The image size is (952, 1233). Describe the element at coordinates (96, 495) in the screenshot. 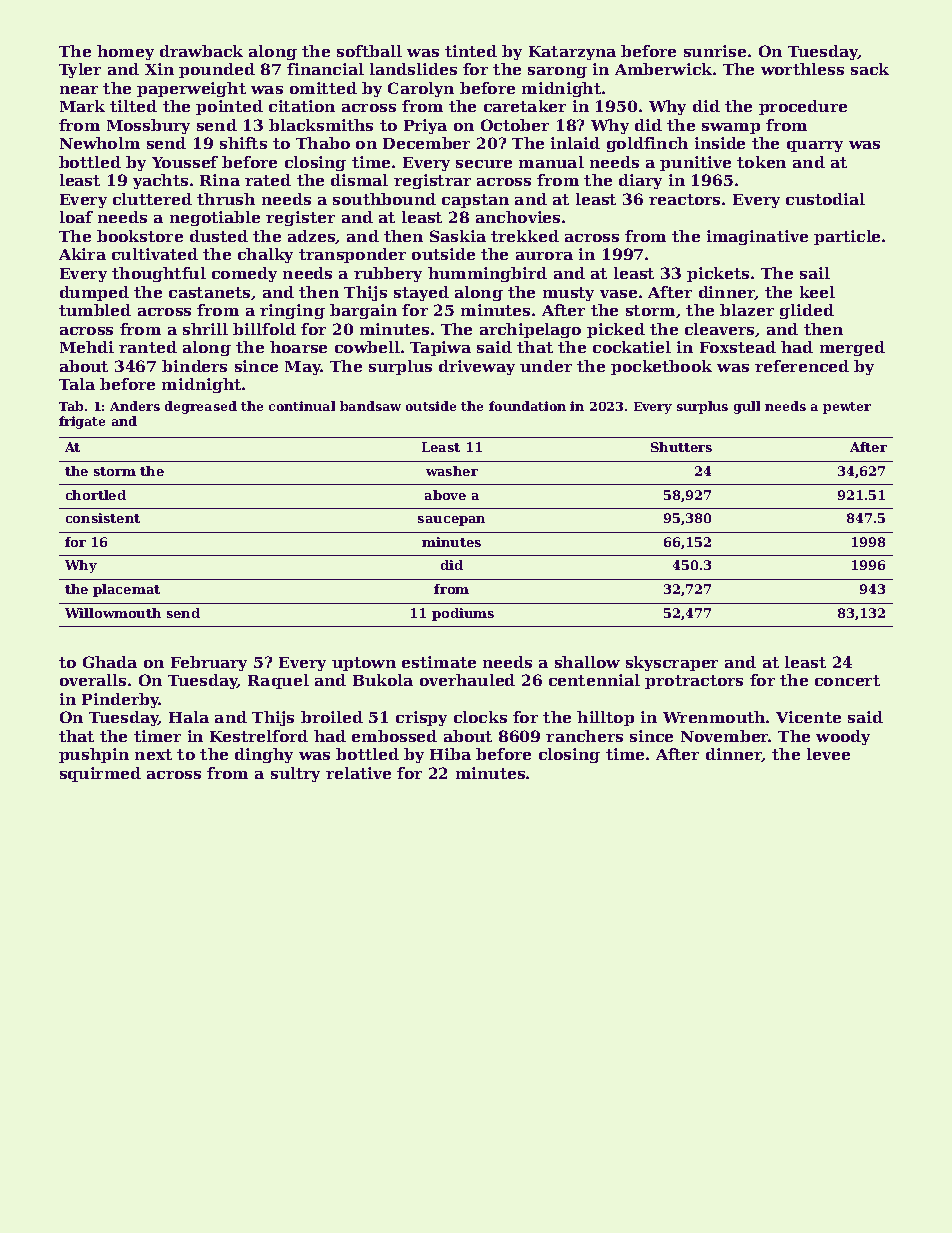

I see `chortled` at that location.
